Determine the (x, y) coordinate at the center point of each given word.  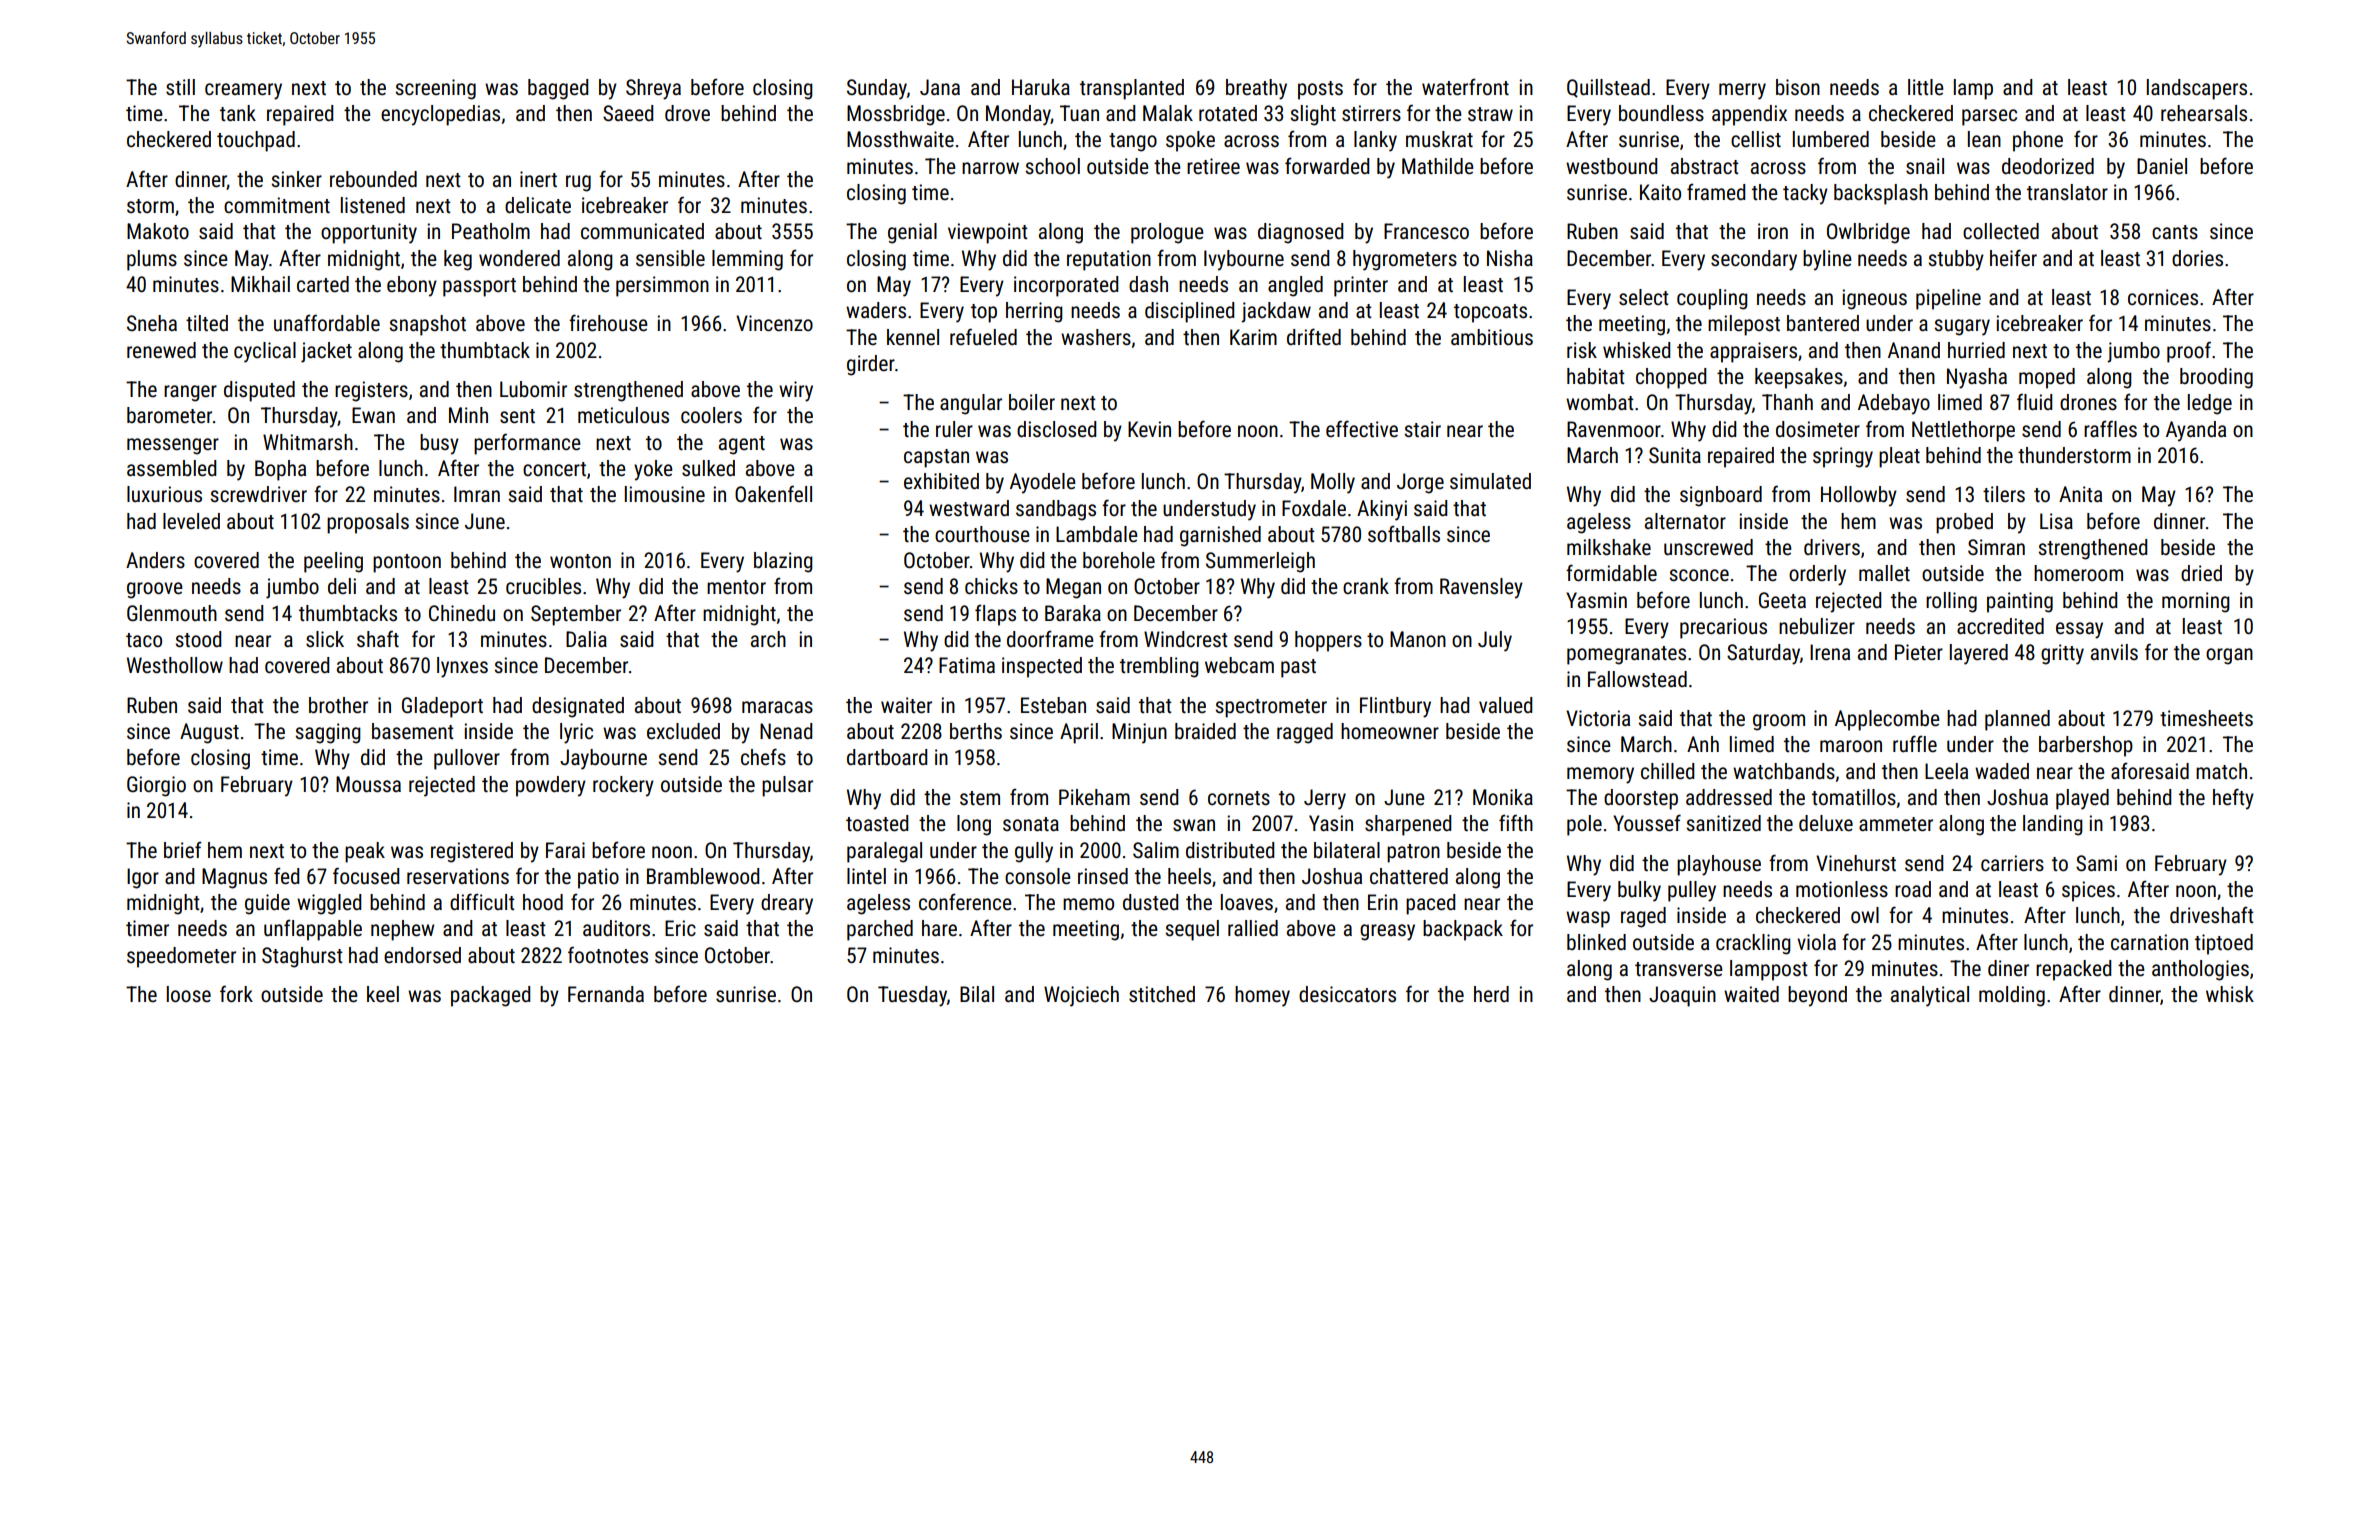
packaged (490, 996)
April (1079, 733)
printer (1361, 286)
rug (578, 183)
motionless (1842, 889)
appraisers (1753, 352)
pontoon (407, 563)
